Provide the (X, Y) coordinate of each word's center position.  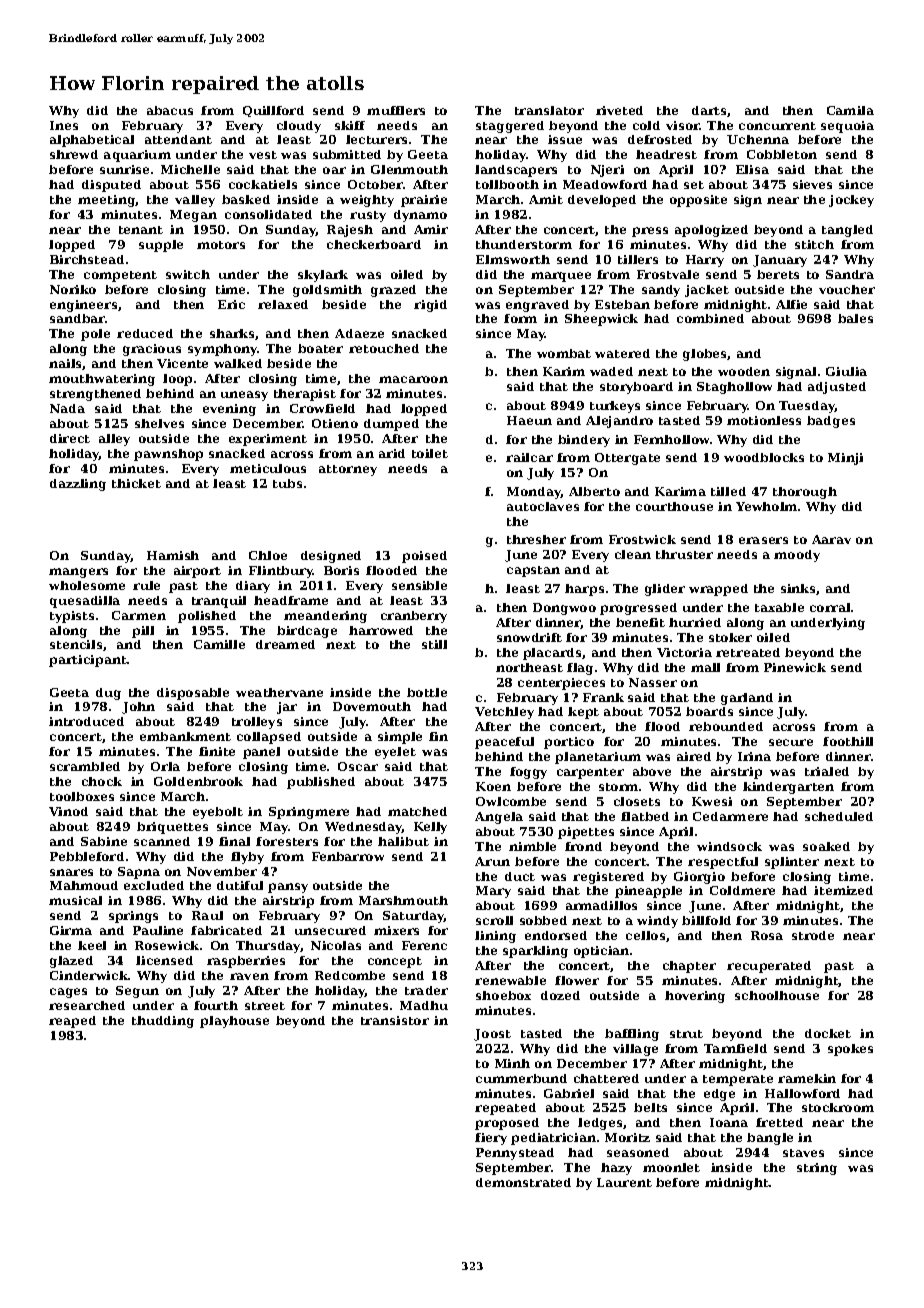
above (652, 771)
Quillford (273, 111)
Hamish (173, 555)
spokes (850, 1050)
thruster (684, 554)
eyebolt (218, 813)
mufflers (396, 110)
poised (424, 557)
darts (710, 111)
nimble (532, 846)
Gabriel (569, 1093)
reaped (72, 1022)
